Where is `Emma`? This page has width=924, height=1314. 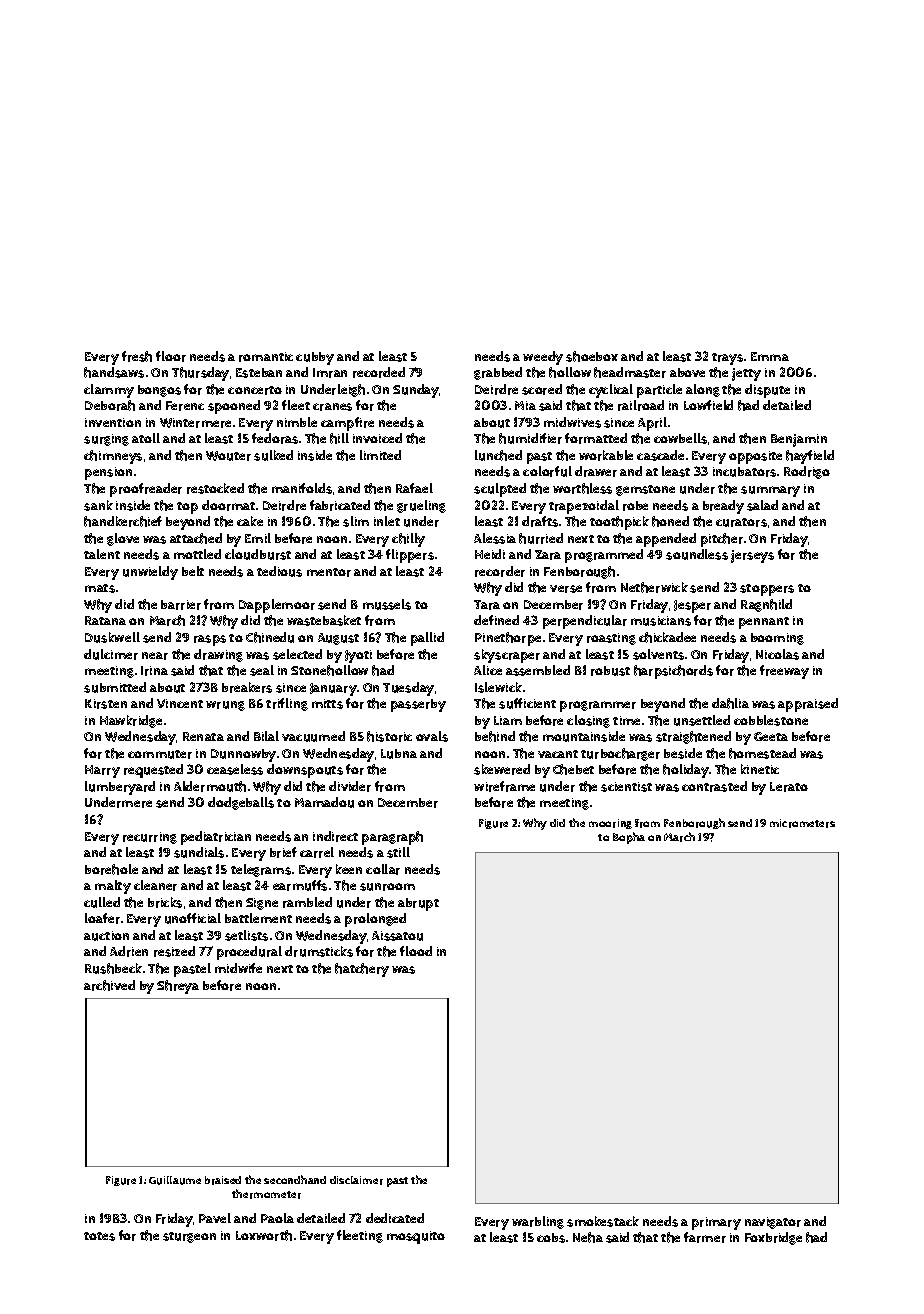 Emma is located at coordinates (770, 356).
